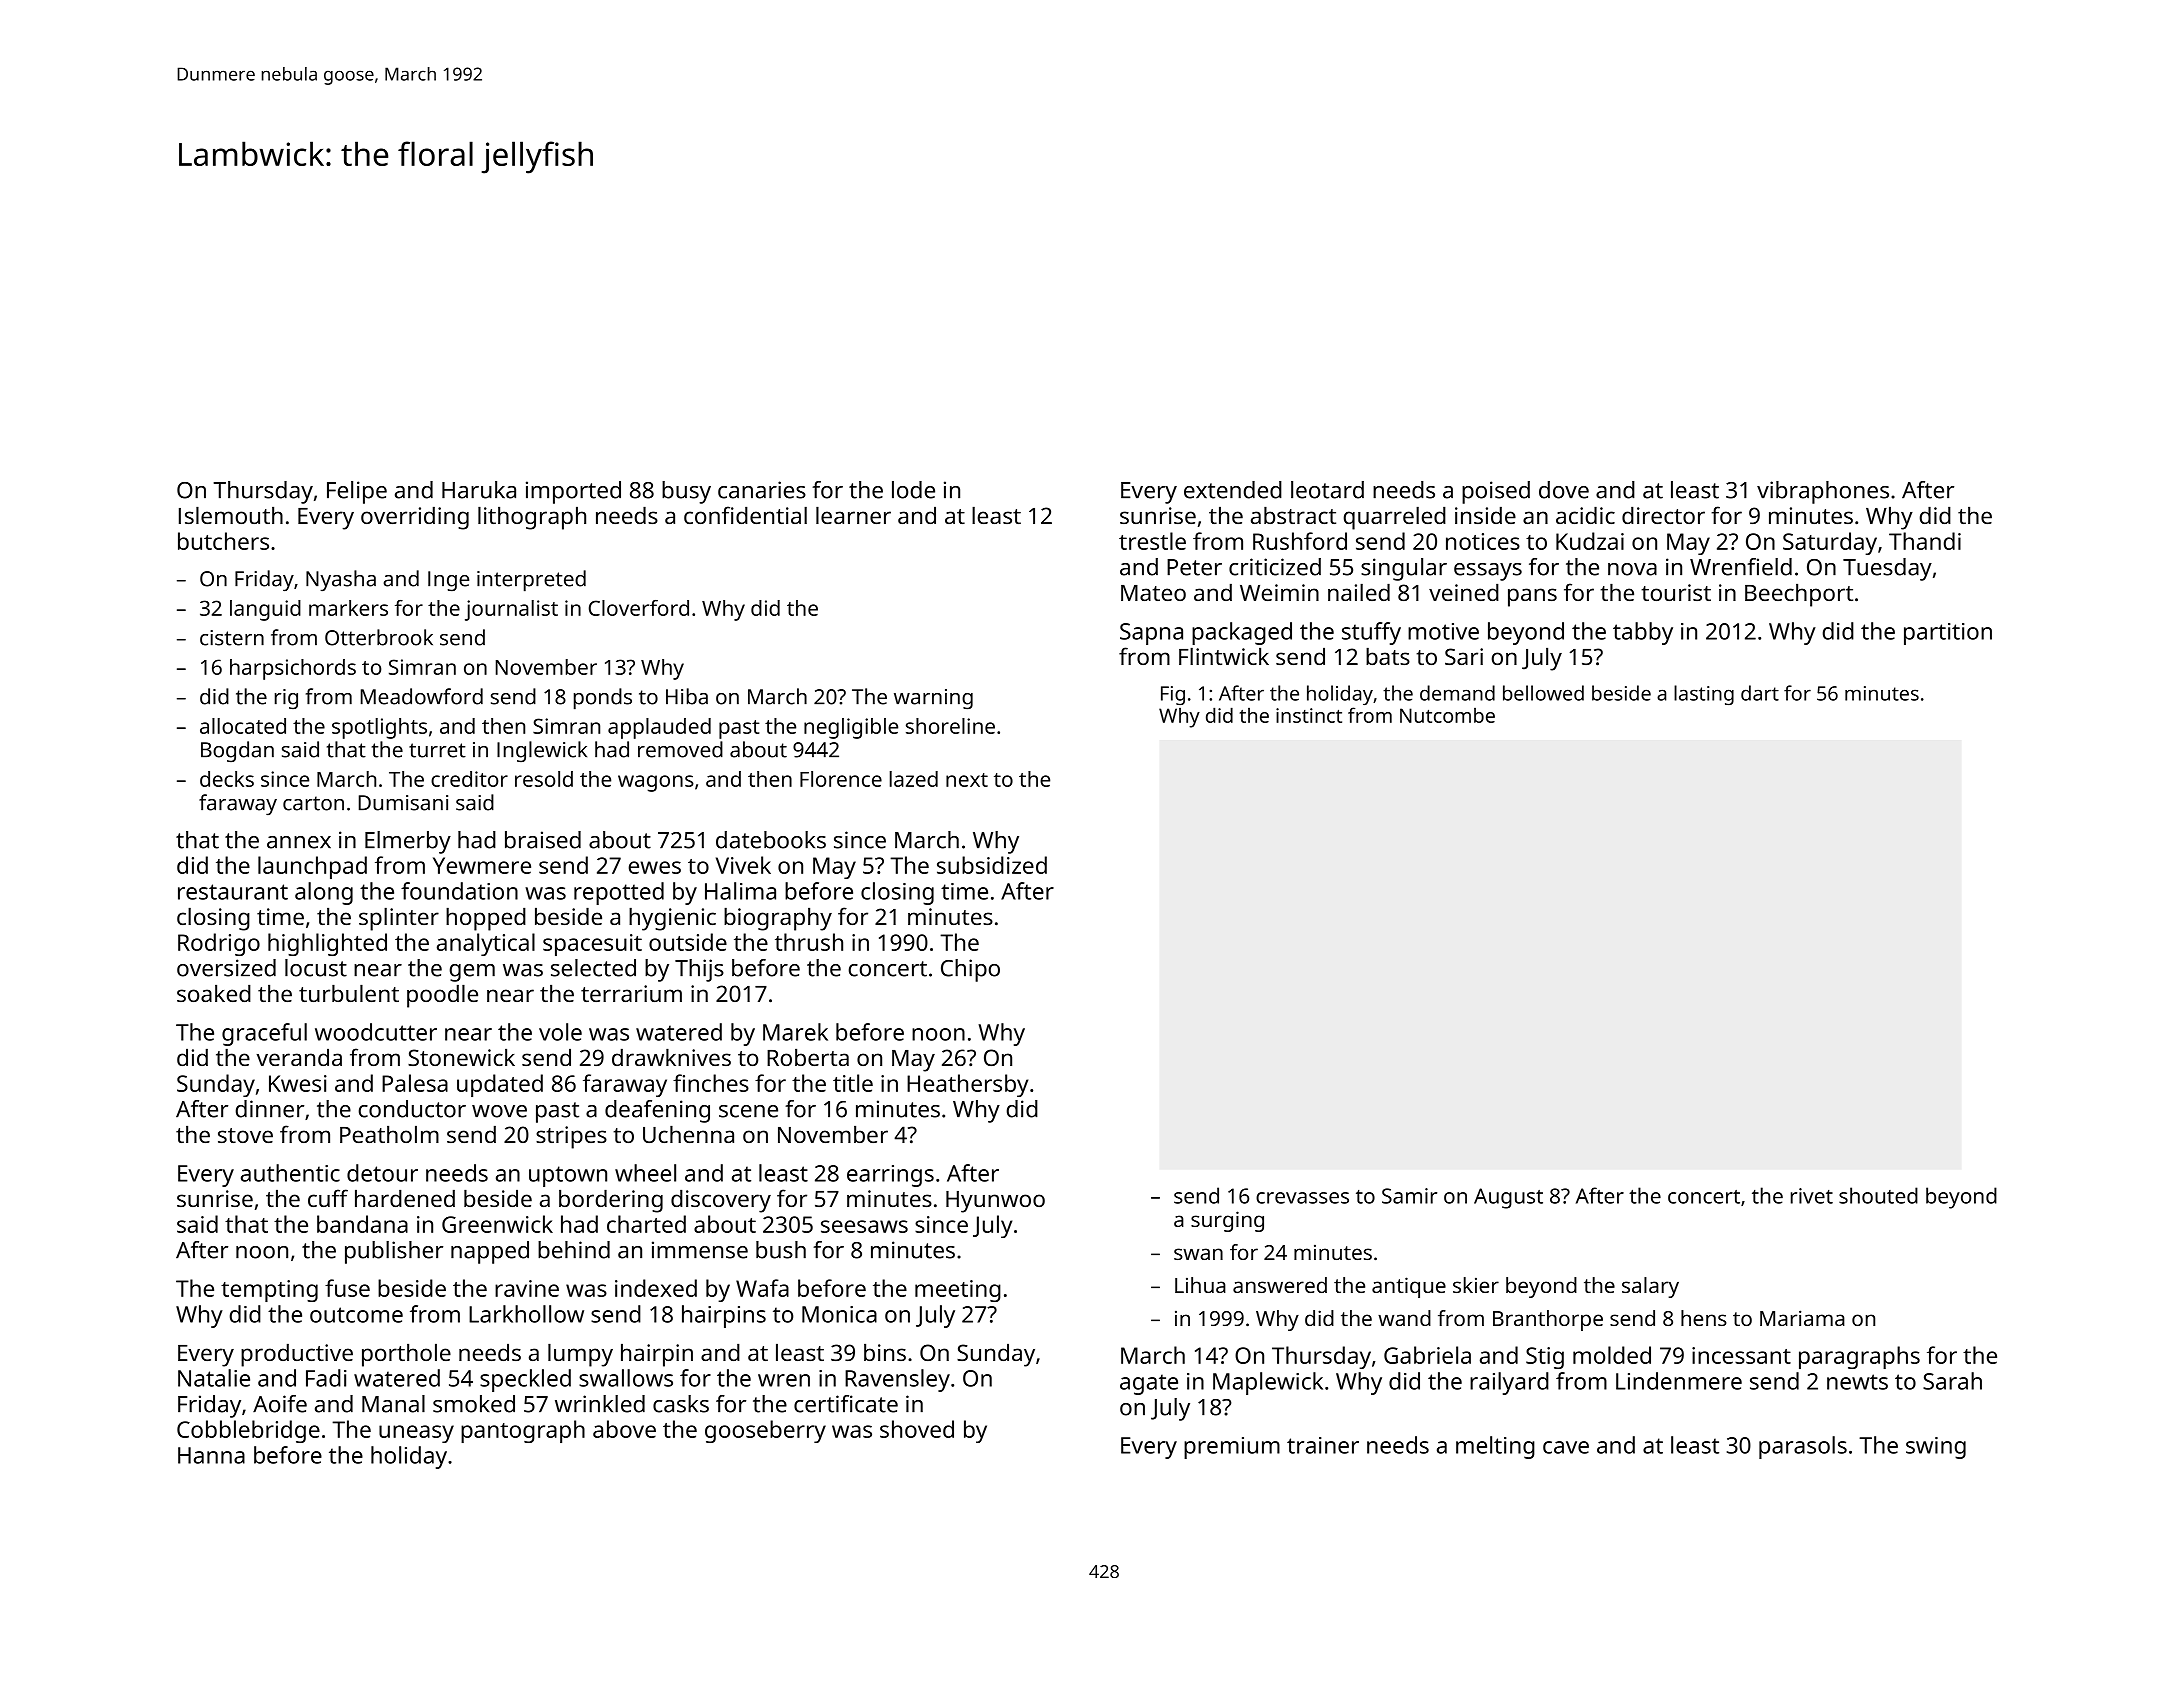  I want to click on restaurant, so click(233, 892).
